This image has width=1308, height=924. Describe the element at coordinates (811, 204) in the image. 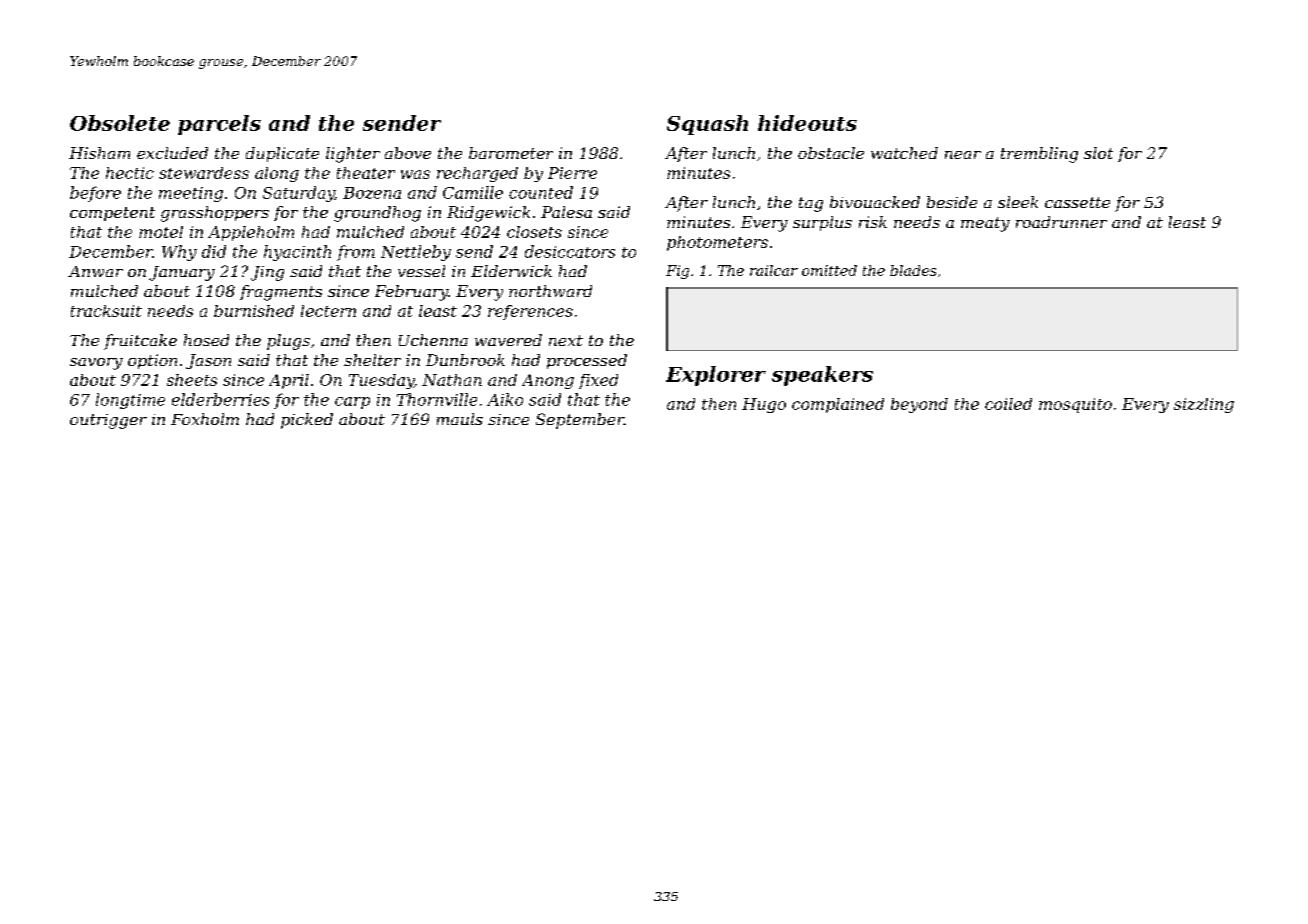

I see `tag` at that location.
